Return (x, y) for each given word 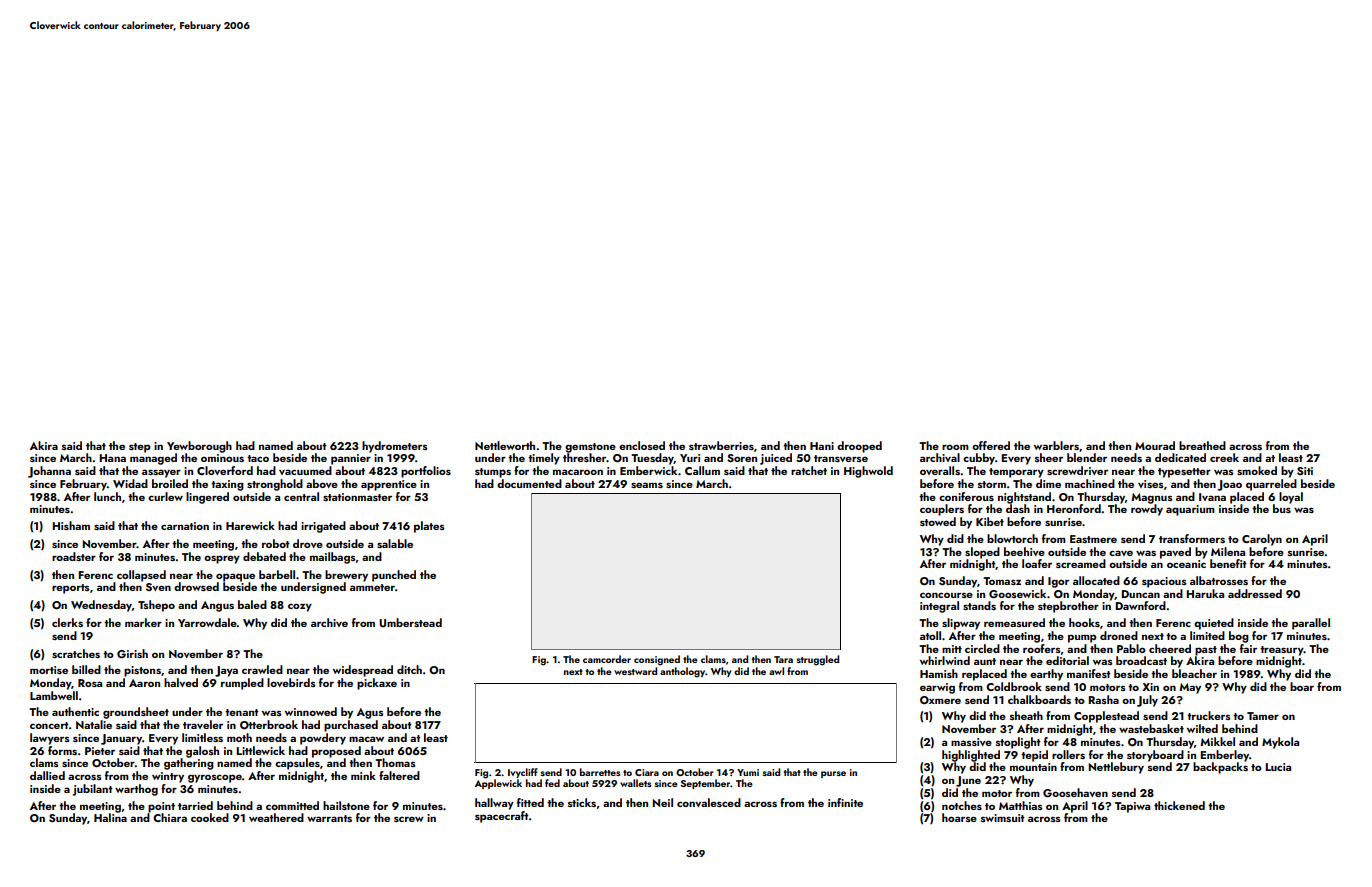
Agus (370, 713)
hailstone (346, 805)
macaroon (578, 472)
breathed (1202, 445)
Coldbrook (1014, 686)
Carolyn (1262, 540)
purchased (351, 726)
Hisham (71, 525)
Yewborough (199, 447)
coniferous (966, 496)
